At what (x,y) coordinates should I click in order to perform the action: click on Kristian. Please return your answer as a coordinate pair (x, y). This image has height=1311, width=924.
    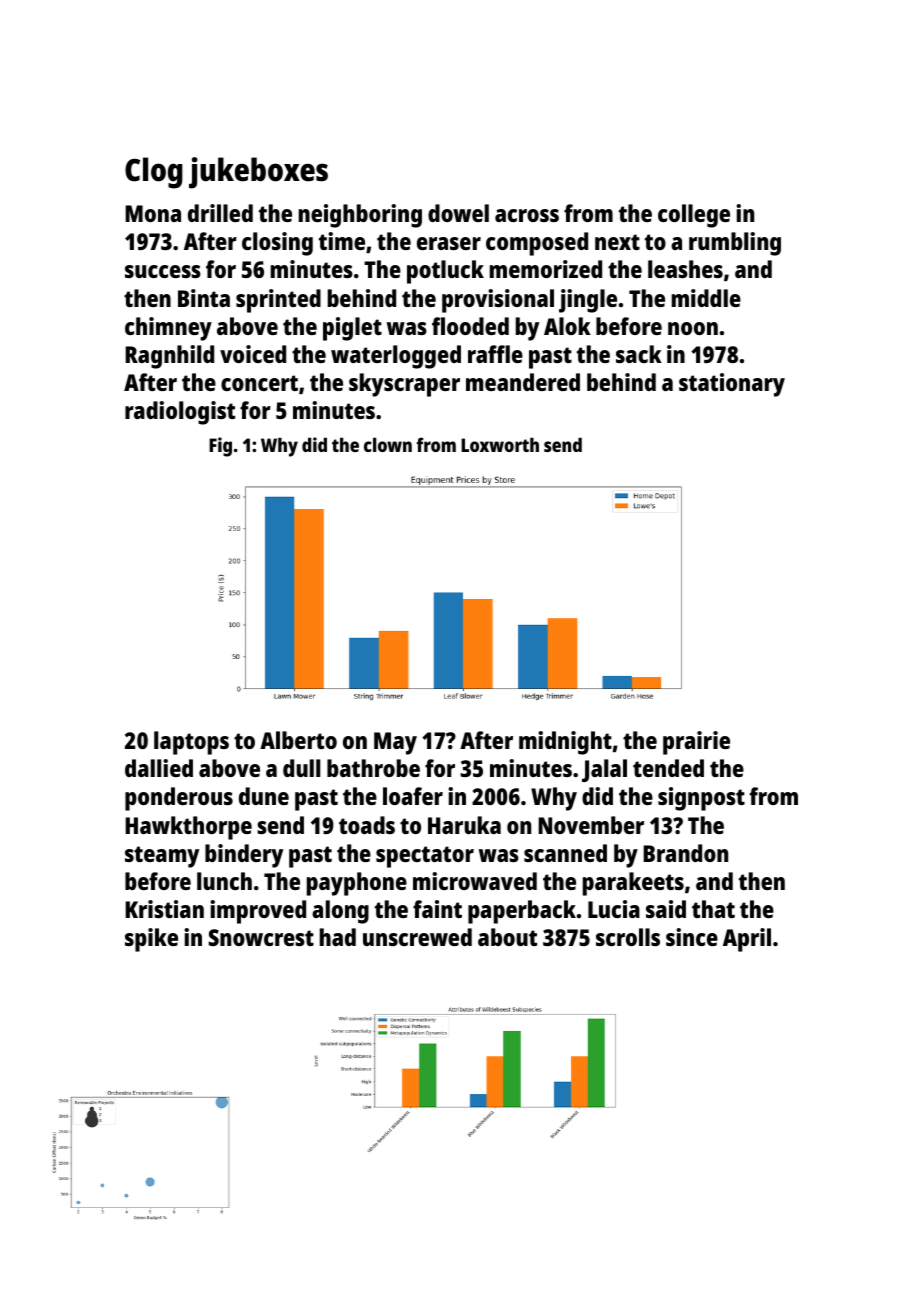
    Looking at the image, I should click on (164, 909).
